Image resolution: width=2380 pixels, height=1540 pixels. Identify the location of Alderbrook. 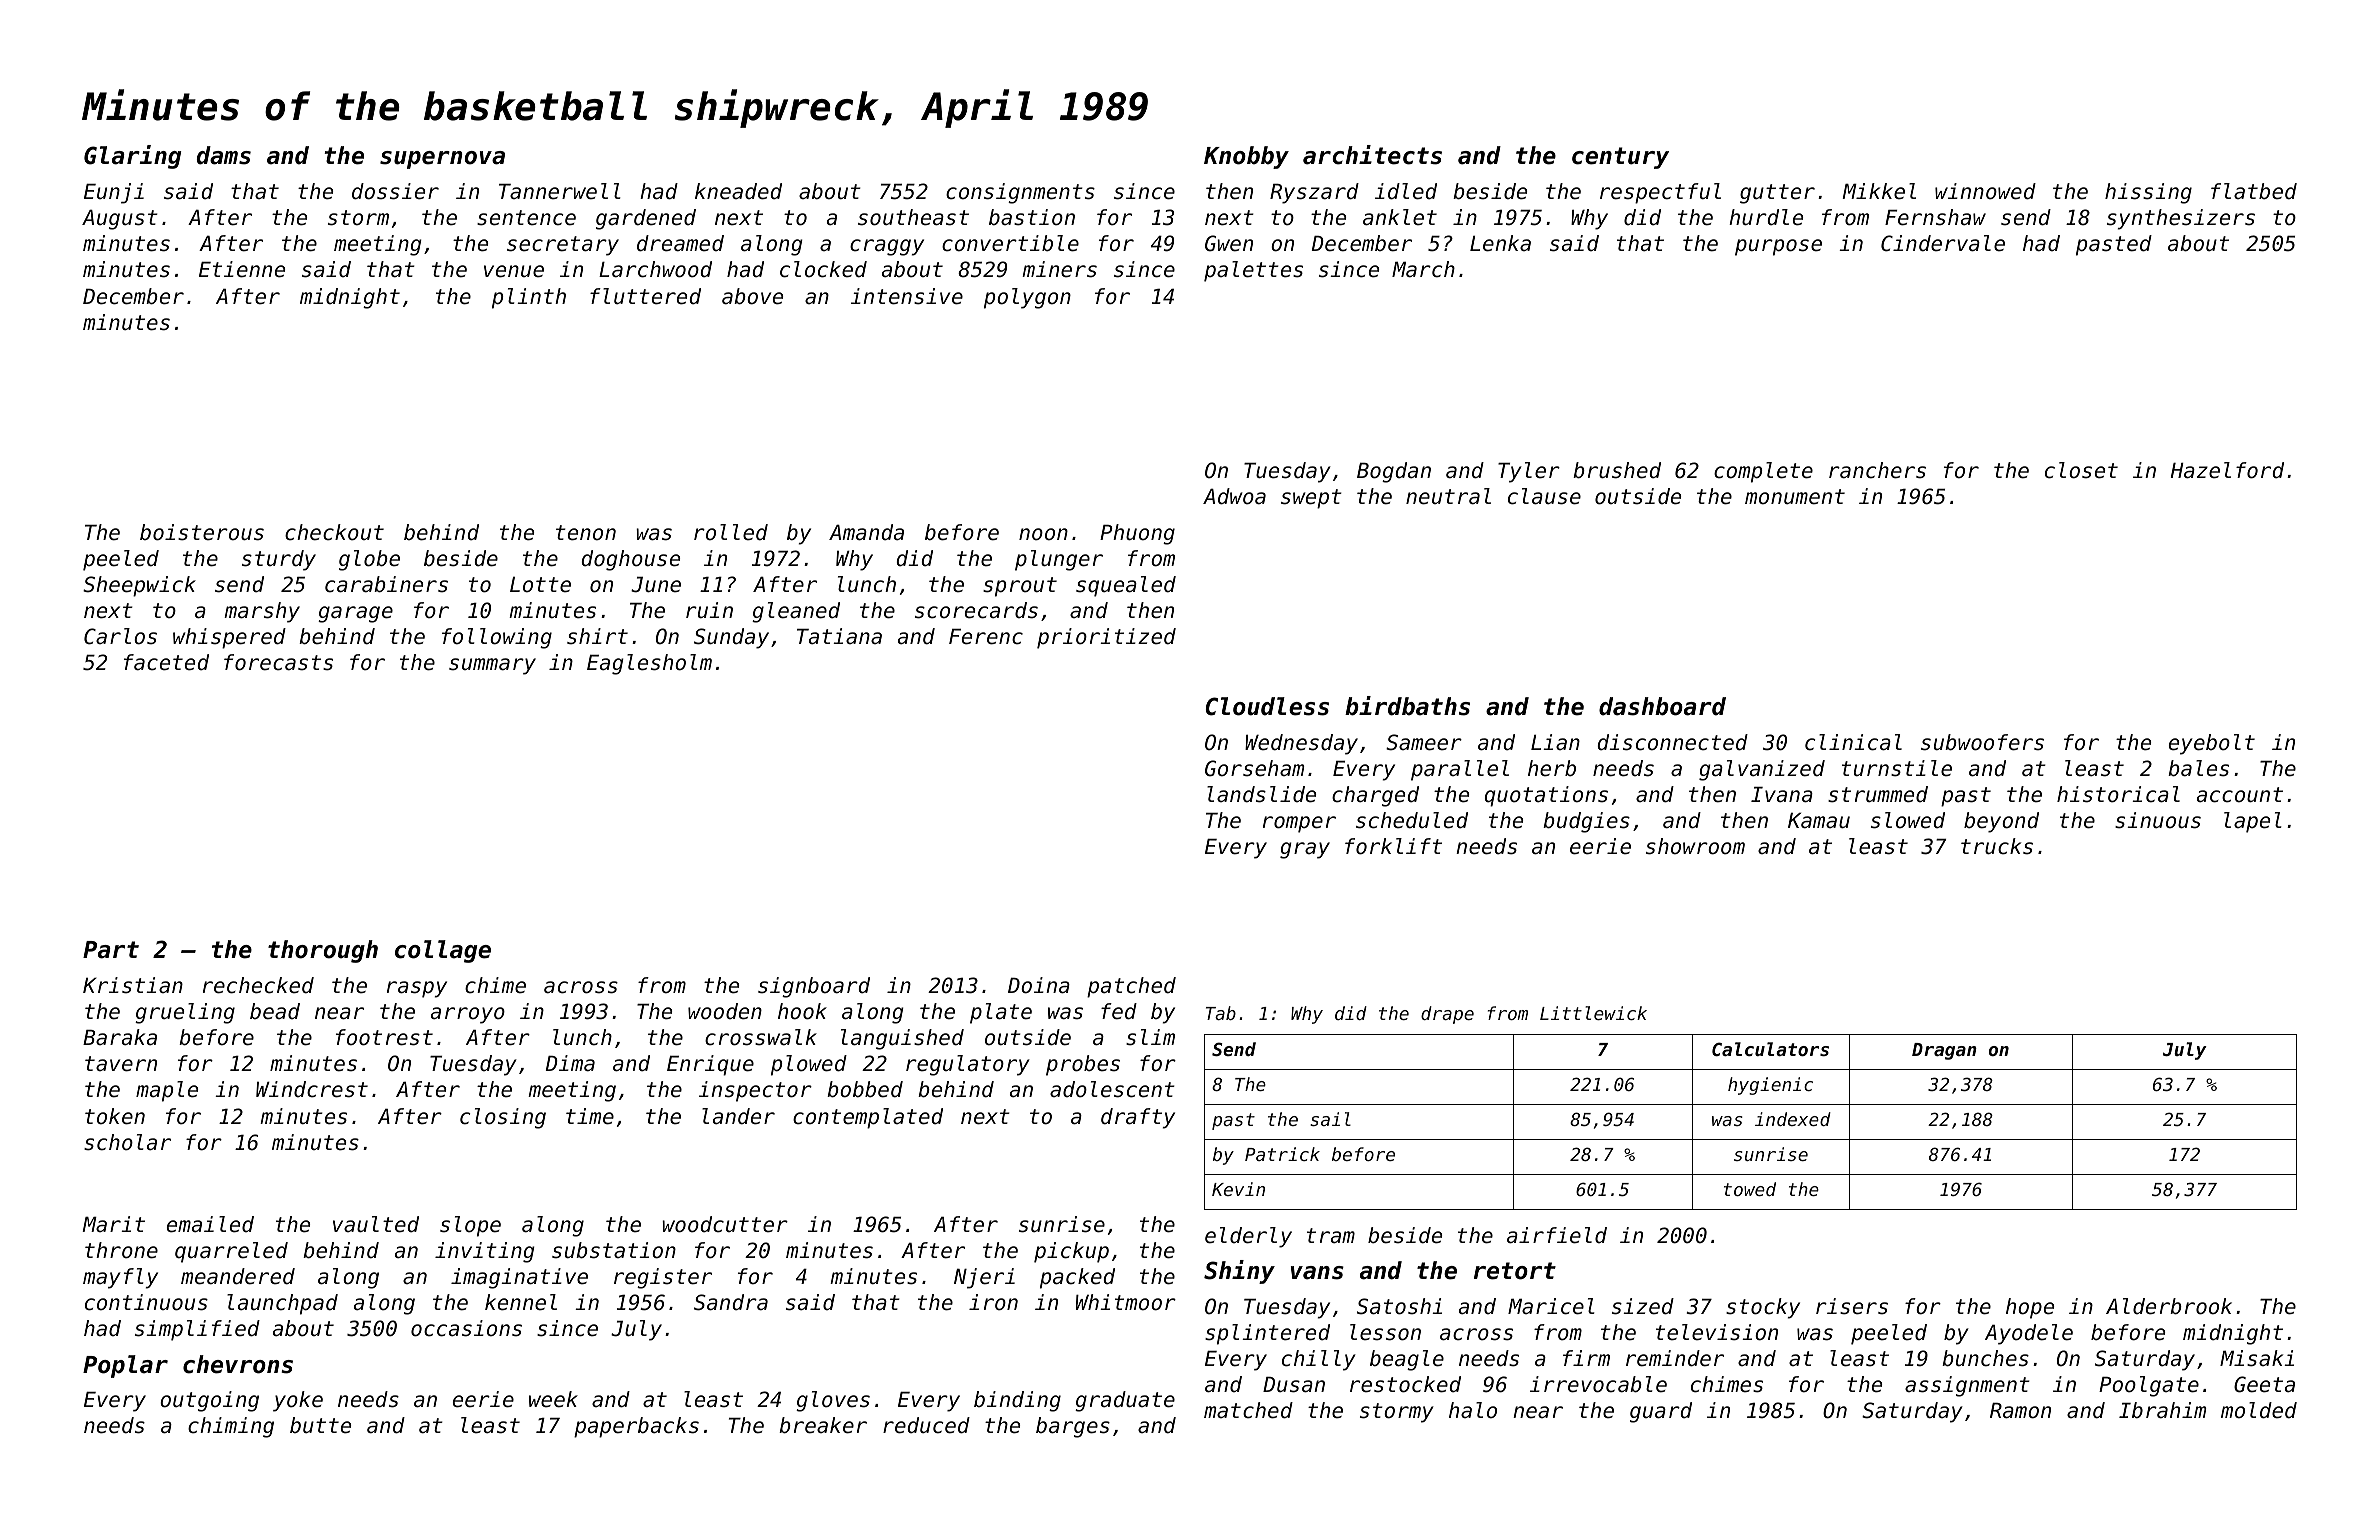
(2169, 1306).
